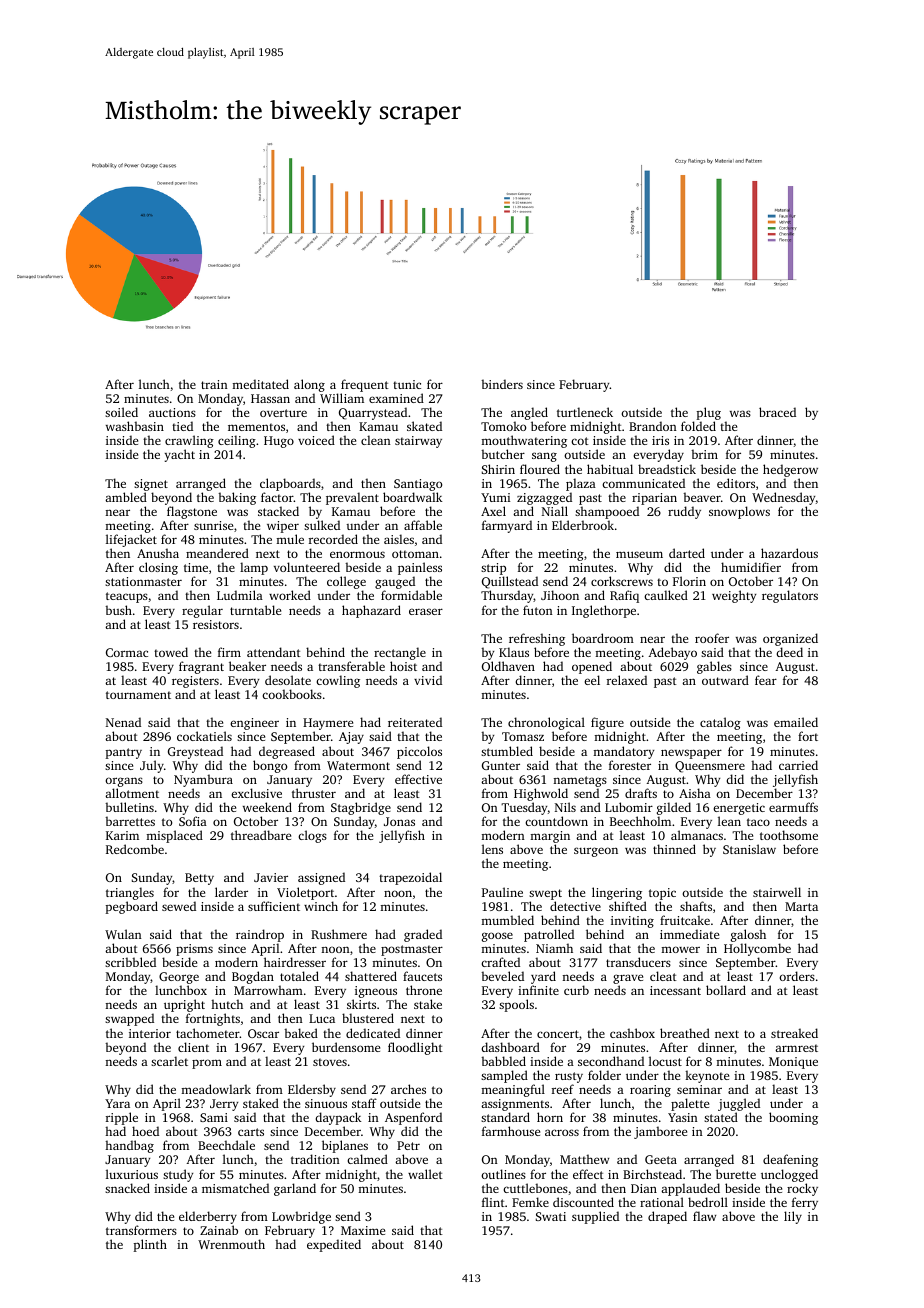 The width and height of the screenshot is (924, 1308). I want to click on snowplows, so click(739, 512).
